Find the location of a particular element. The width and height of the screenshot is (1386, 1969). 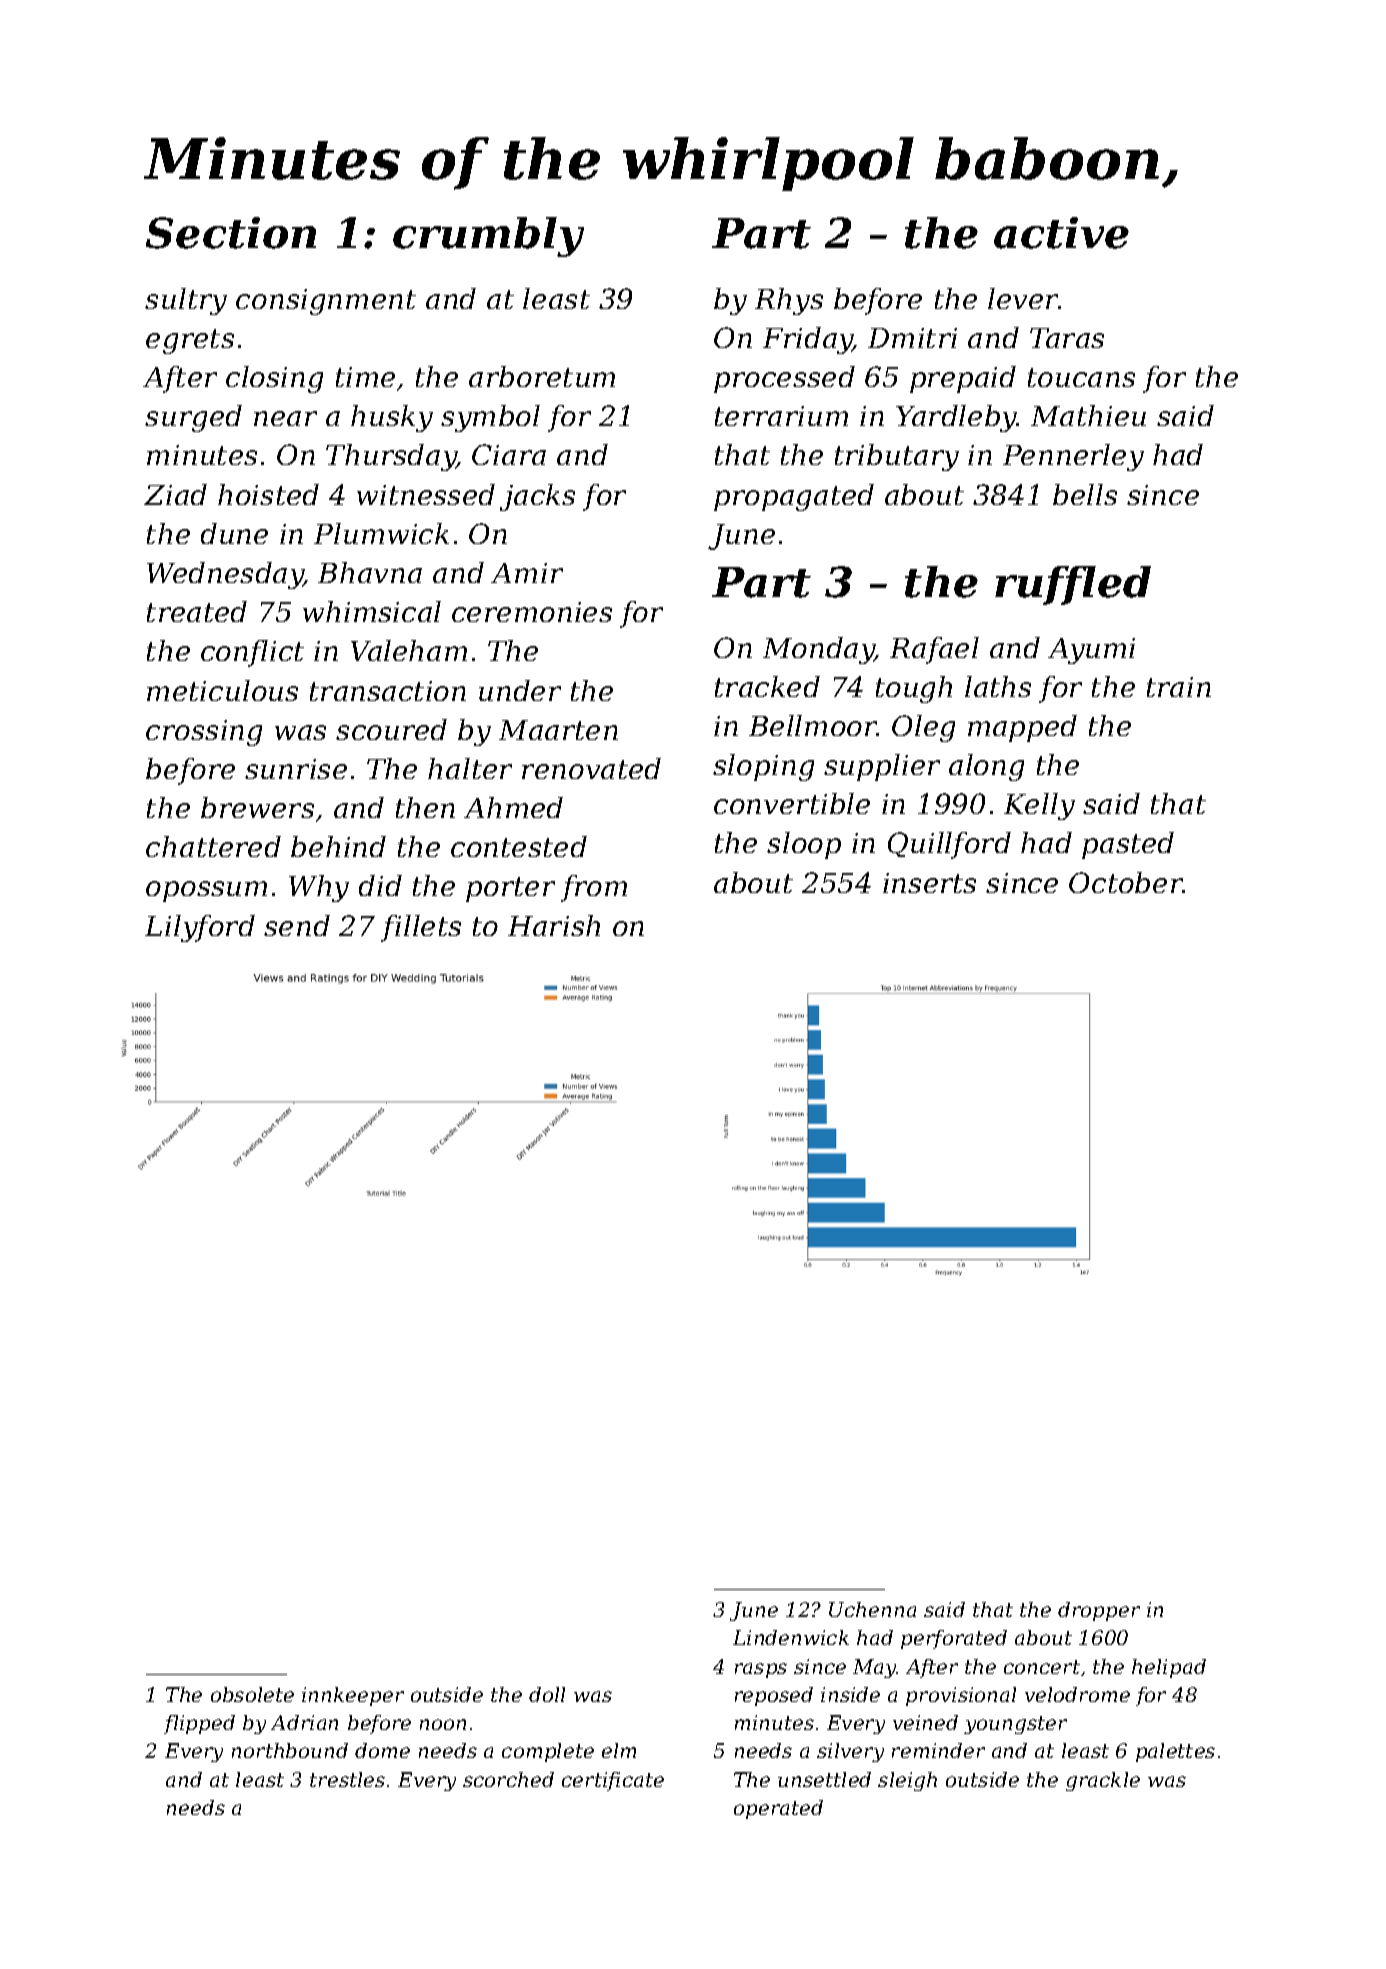

Harish is located at coordinates (554, 925).
